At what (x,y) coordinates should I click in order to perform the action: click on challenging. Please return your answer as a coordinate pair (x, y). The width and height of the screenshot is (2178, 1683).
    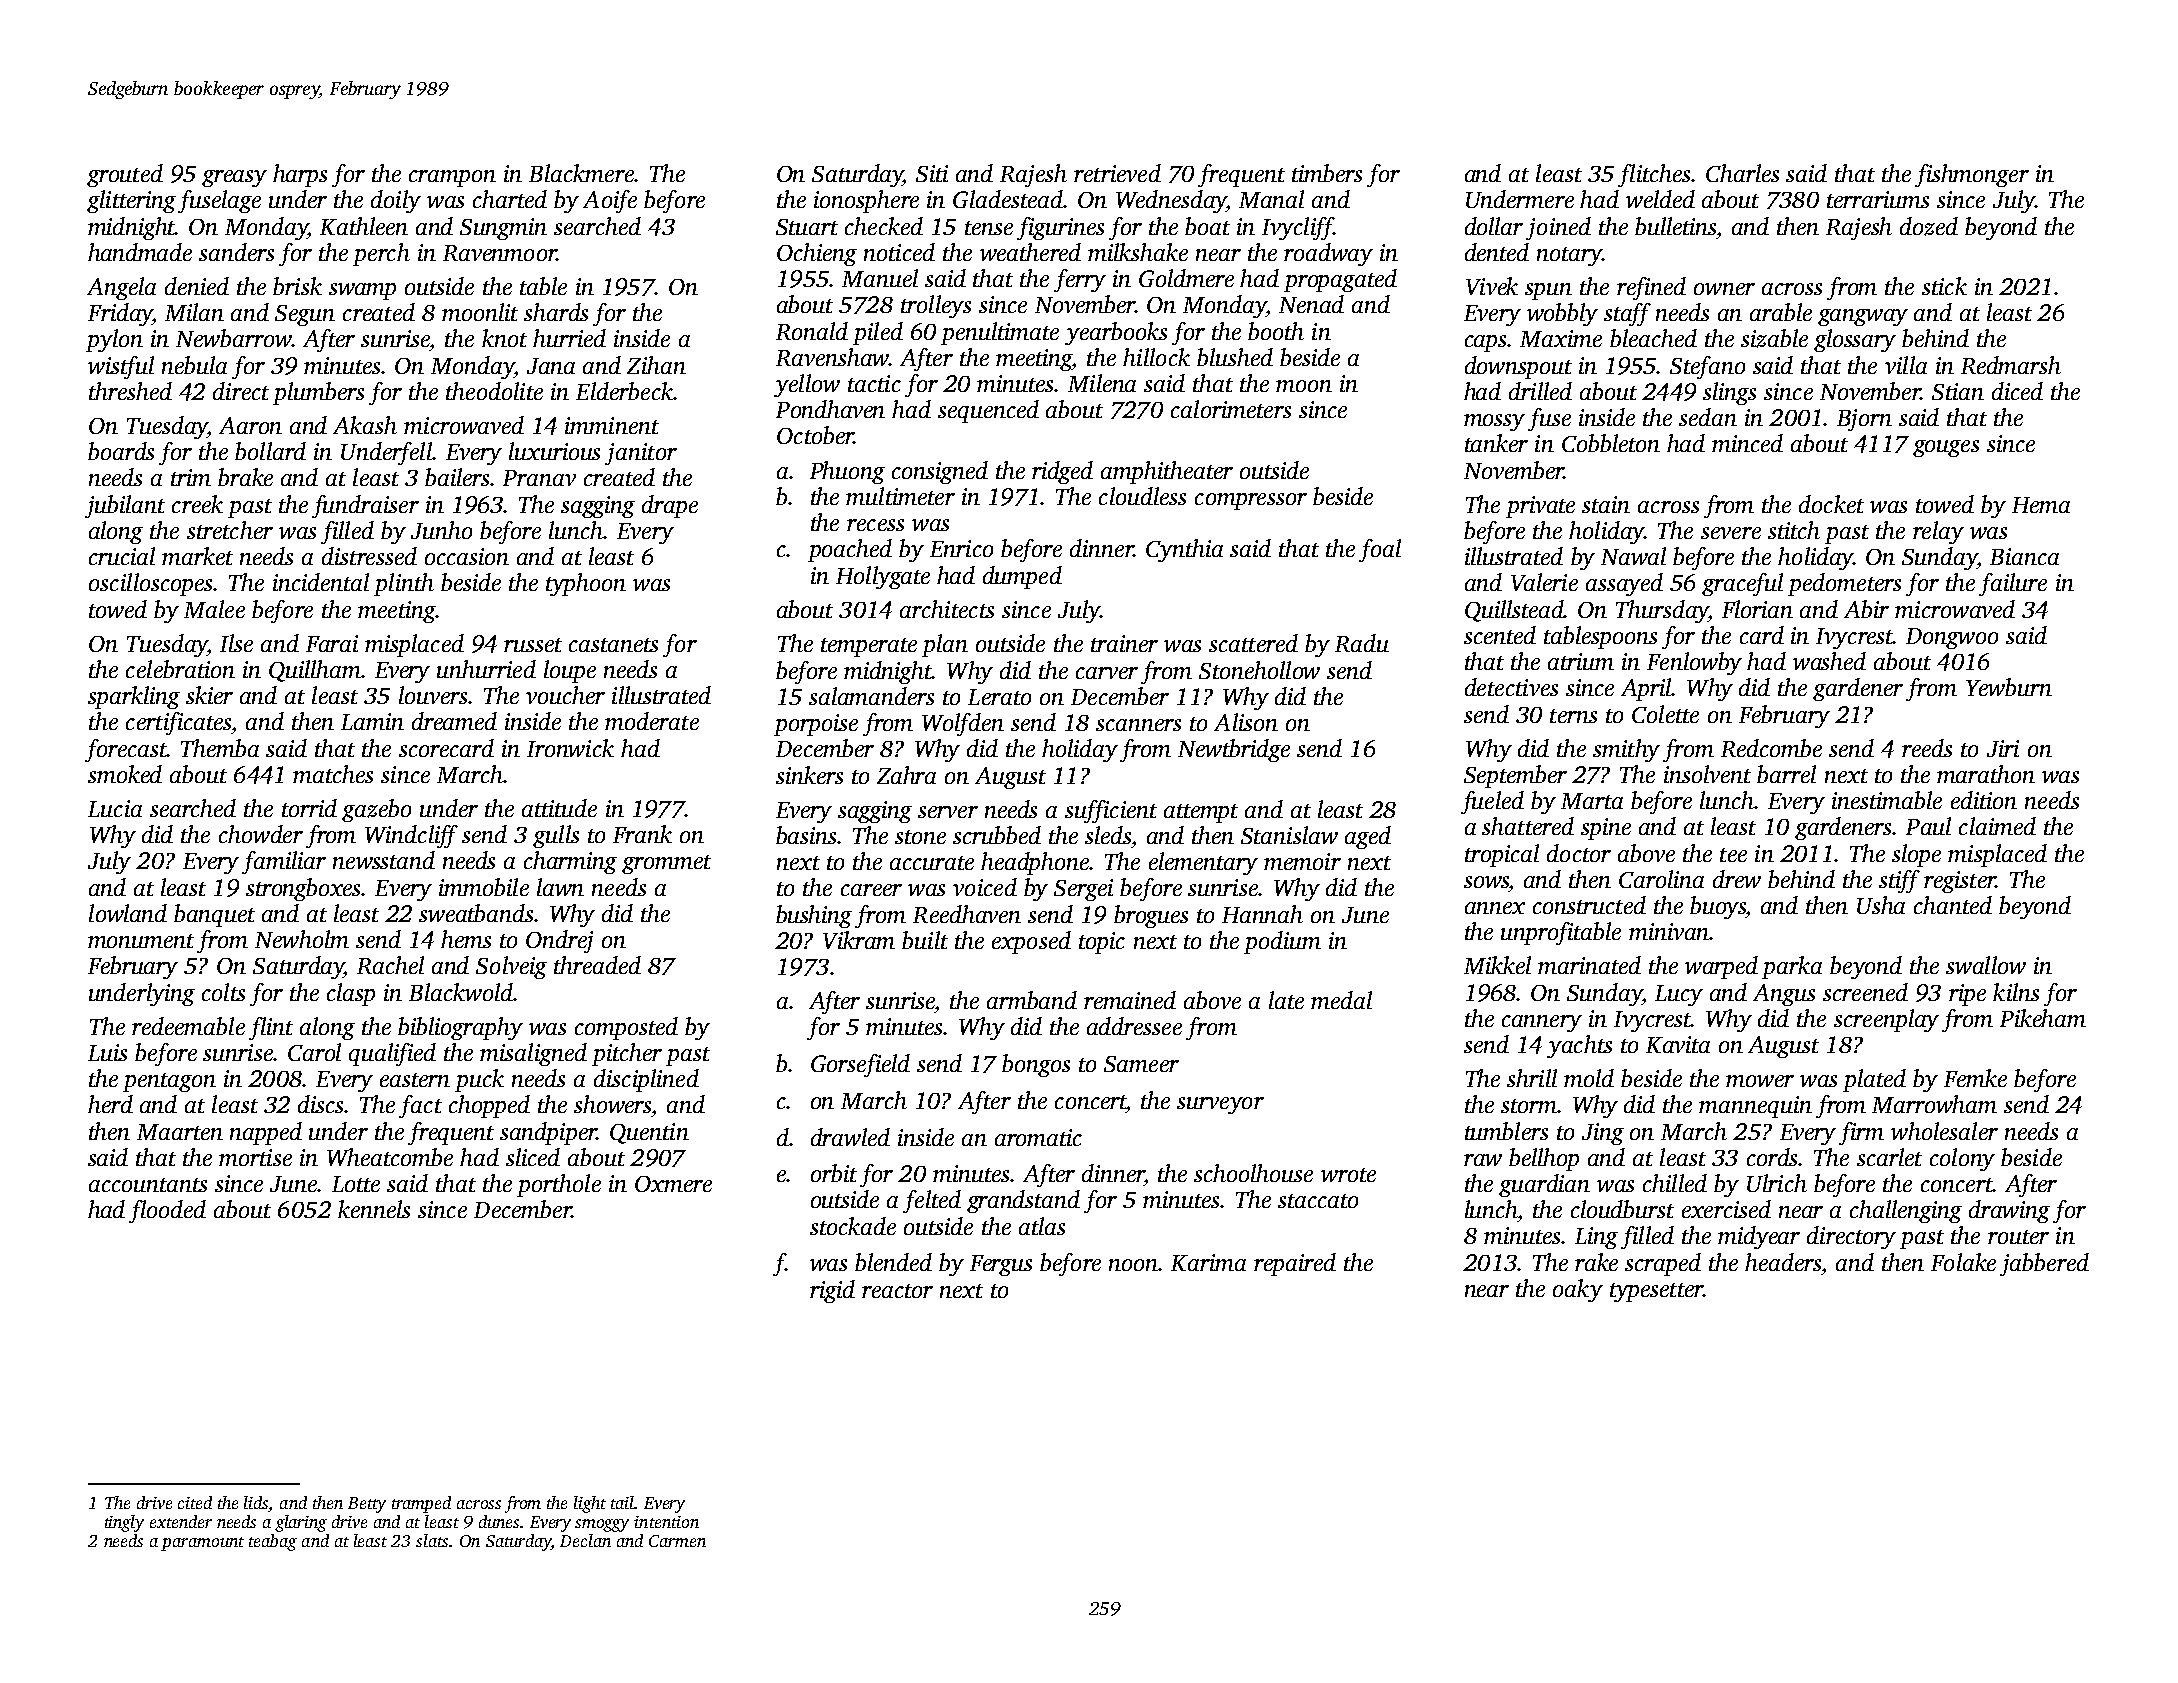
    Looking at the image, I should click on (1906, 1211).
